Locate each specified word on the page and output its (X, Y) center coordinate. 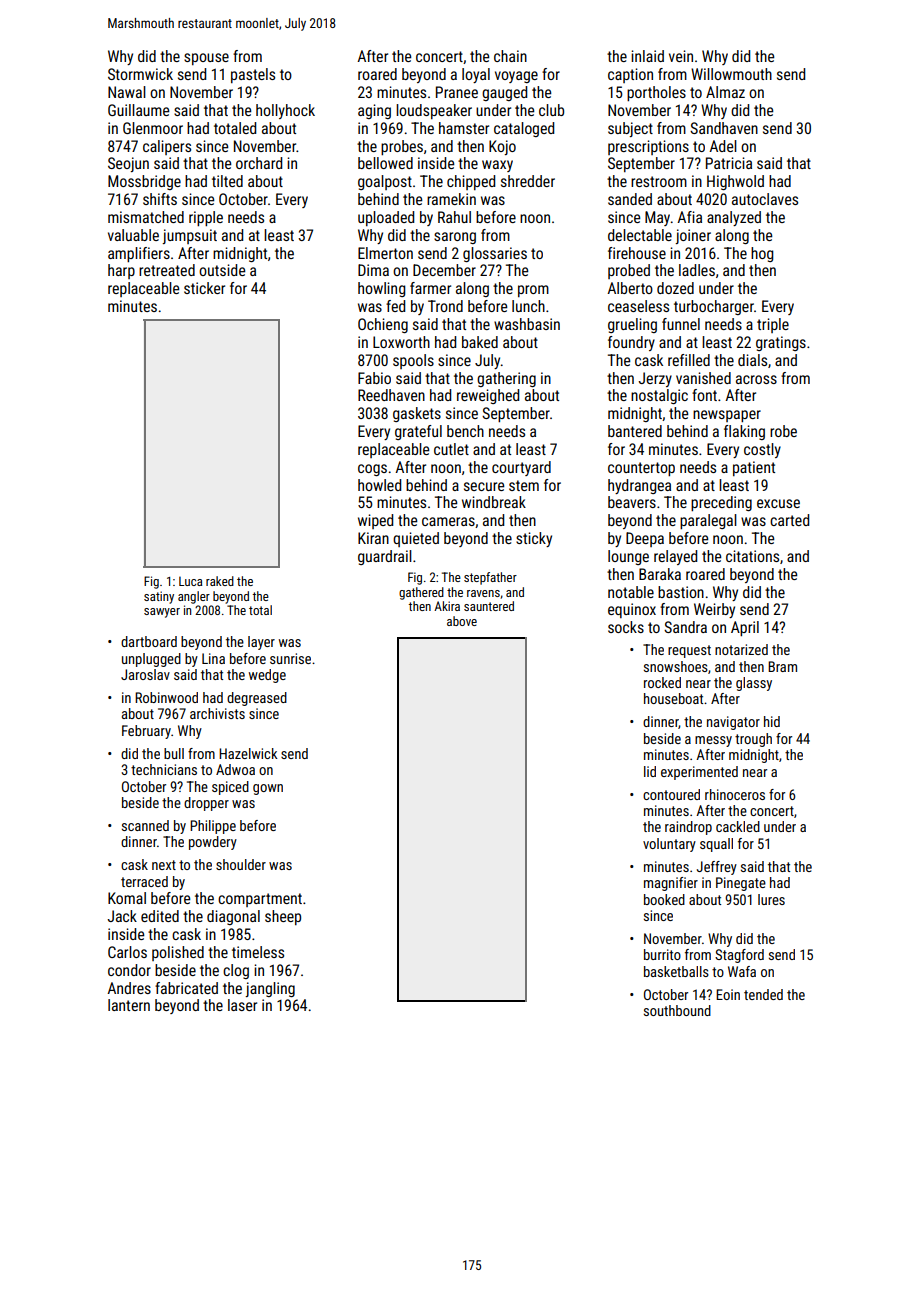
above (462, 621)
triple (773, 325)
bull (174, 753)
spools (413, 361)
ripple (206, 218)
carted (789, 520)
